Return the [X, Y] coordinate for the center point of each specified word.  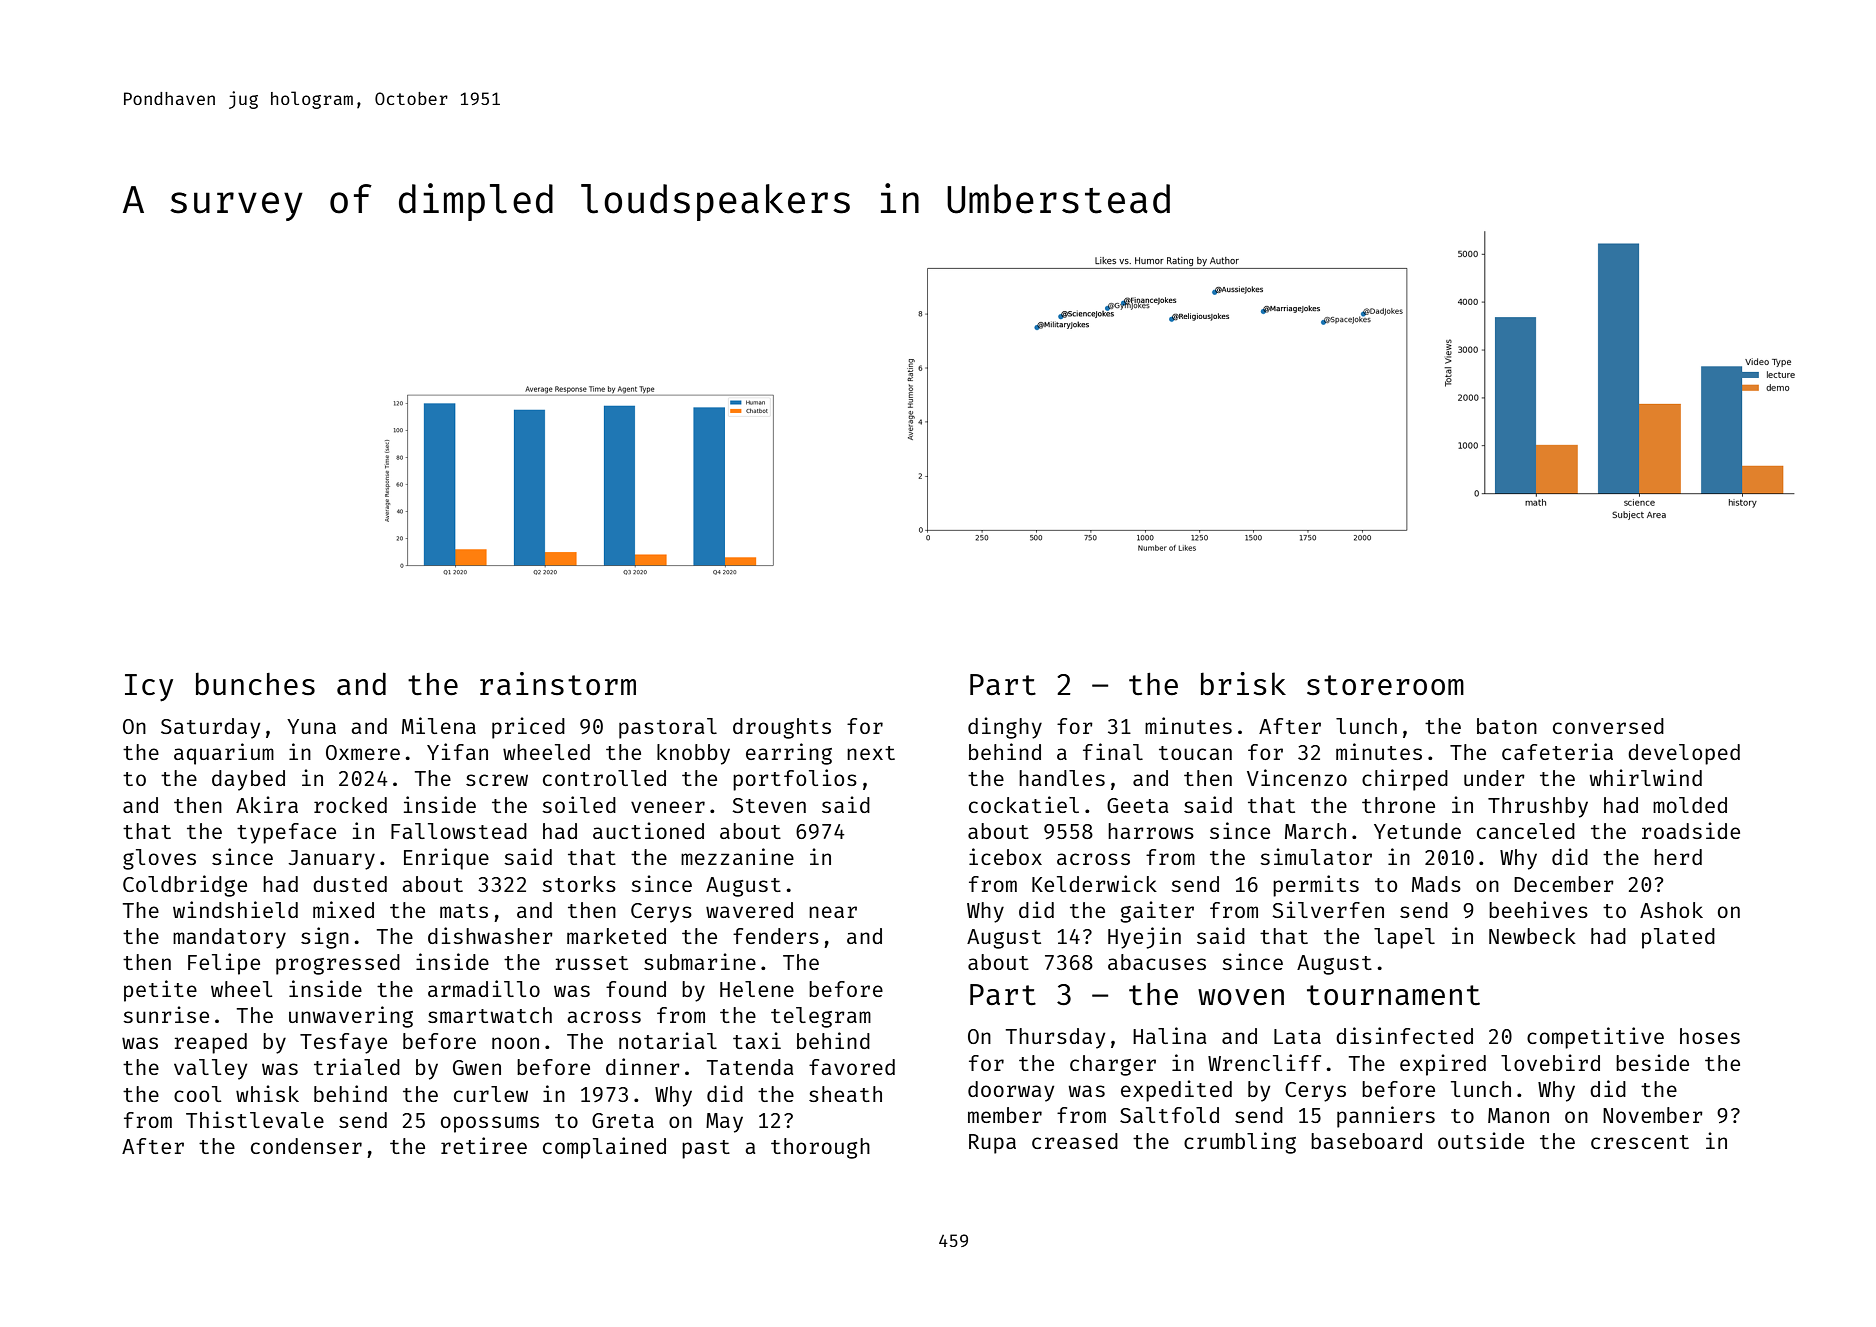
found [636, 989]
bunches [255, 683]
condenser [306, 1146]
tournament [1393, 995]
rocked [350, 805]
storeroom [1385, 685]
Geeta [1137, 805]
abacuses [1157, 962]
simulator [1316, 856]
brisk [1243, 683]
